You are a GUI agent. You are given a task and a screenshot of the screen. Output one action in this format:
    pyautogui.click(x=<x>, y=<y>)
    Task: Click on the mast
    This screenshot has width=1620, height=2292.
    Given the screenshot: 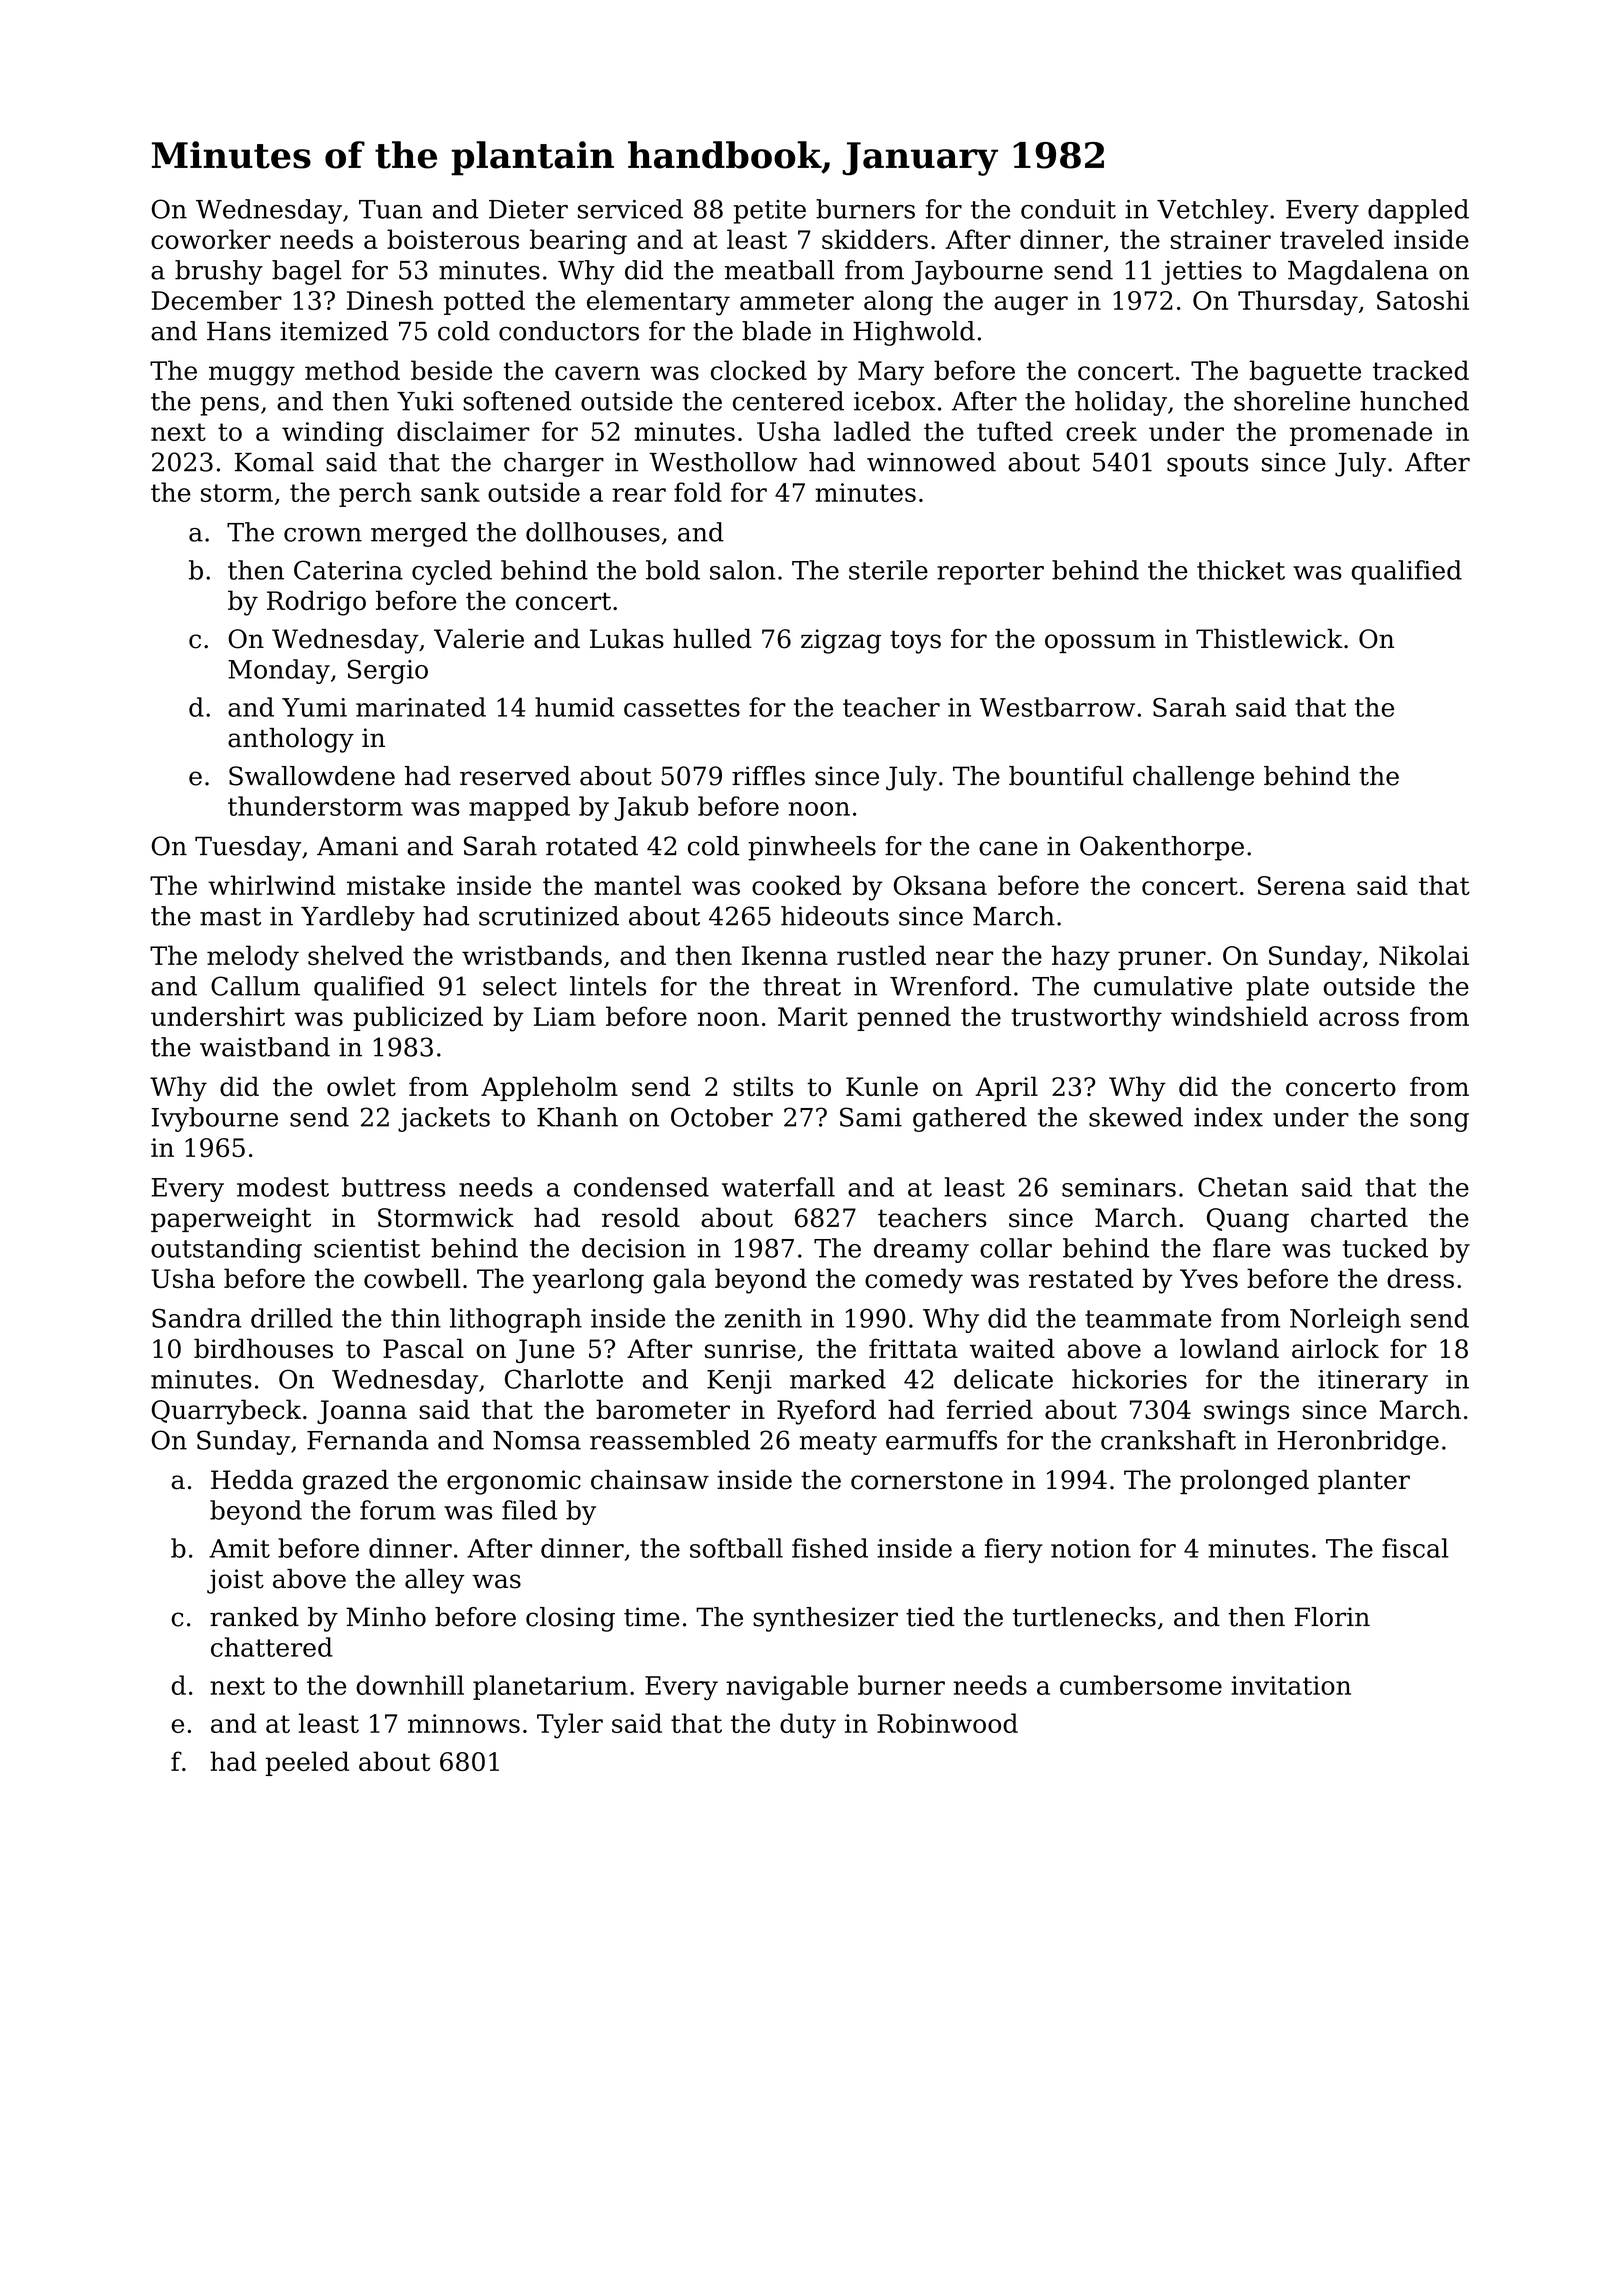 What is the action you would take?
    pyautogui.click(x=230, y=917)
